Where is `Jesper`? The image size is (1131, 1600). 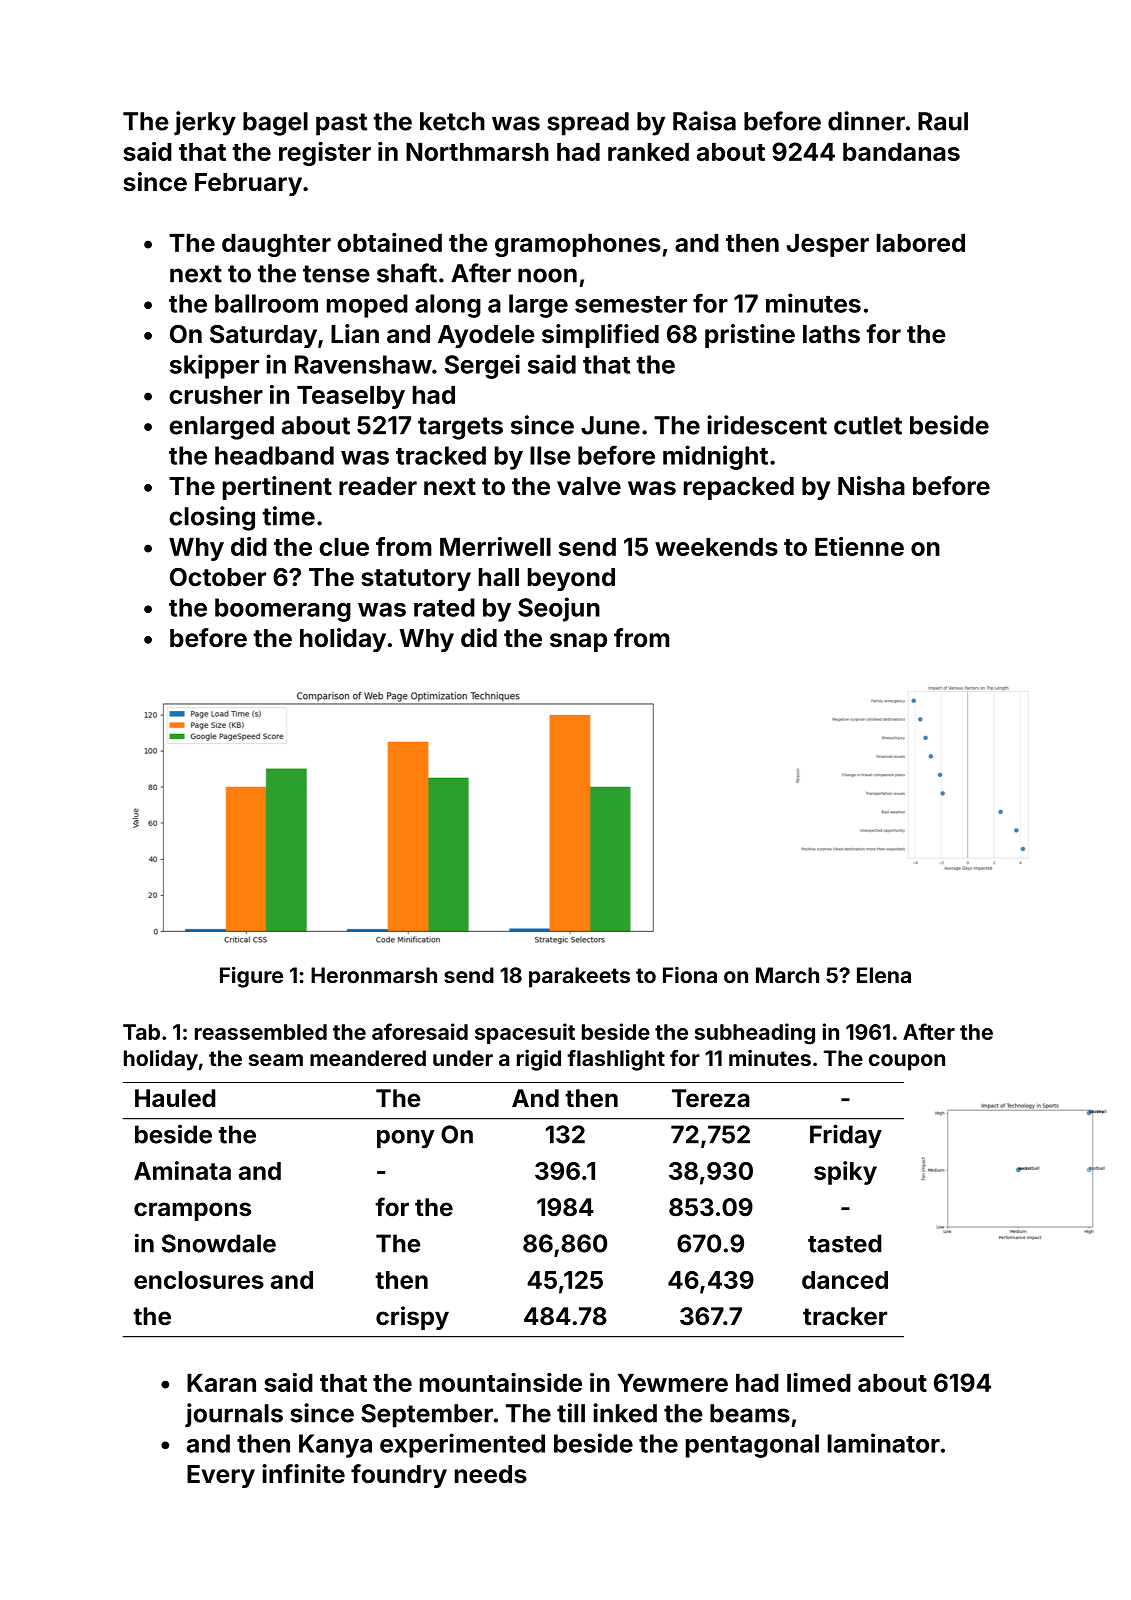
Jesper is located at coordinates (828, 245).
